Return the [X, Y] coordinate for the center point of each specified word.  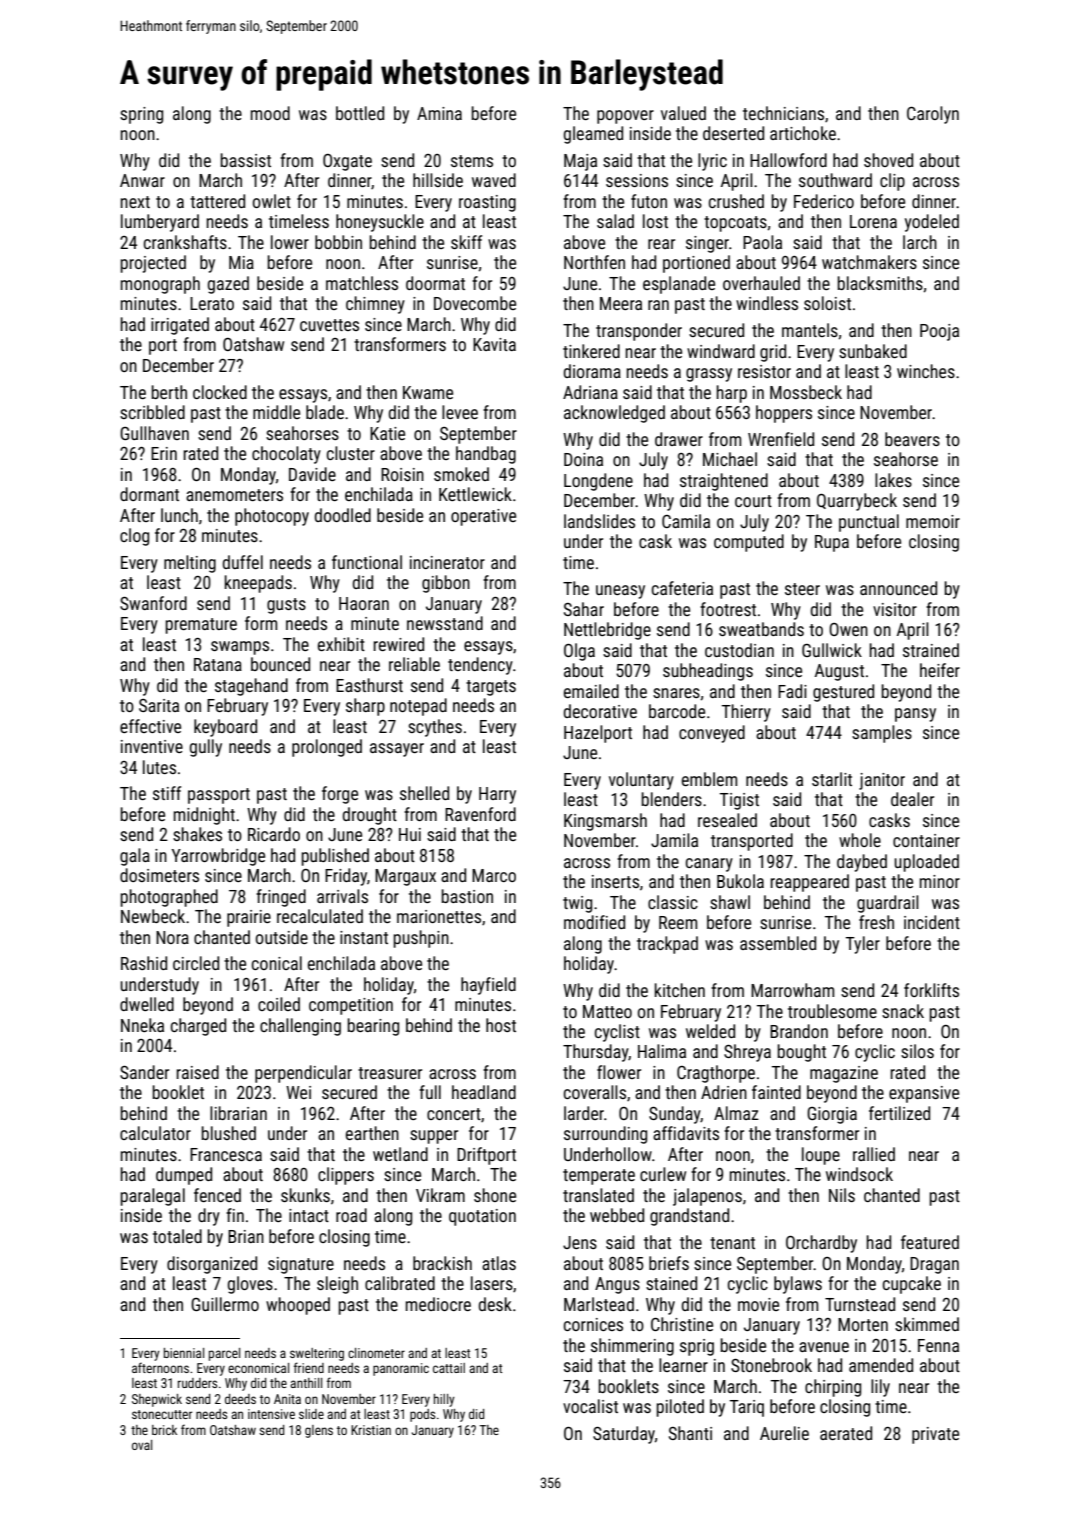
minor [940, 881]
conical [277, 963]
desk [495, 1304]
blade [325, 412]
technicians [783, 113]
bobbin [338, 242]
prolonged [327, 748]
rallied [874, 1154]
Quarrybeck [857, 502]
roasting [487, 203]
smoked [461, 474]
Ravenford [480, 814]
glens [319, 1431]
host [501, 1025]
